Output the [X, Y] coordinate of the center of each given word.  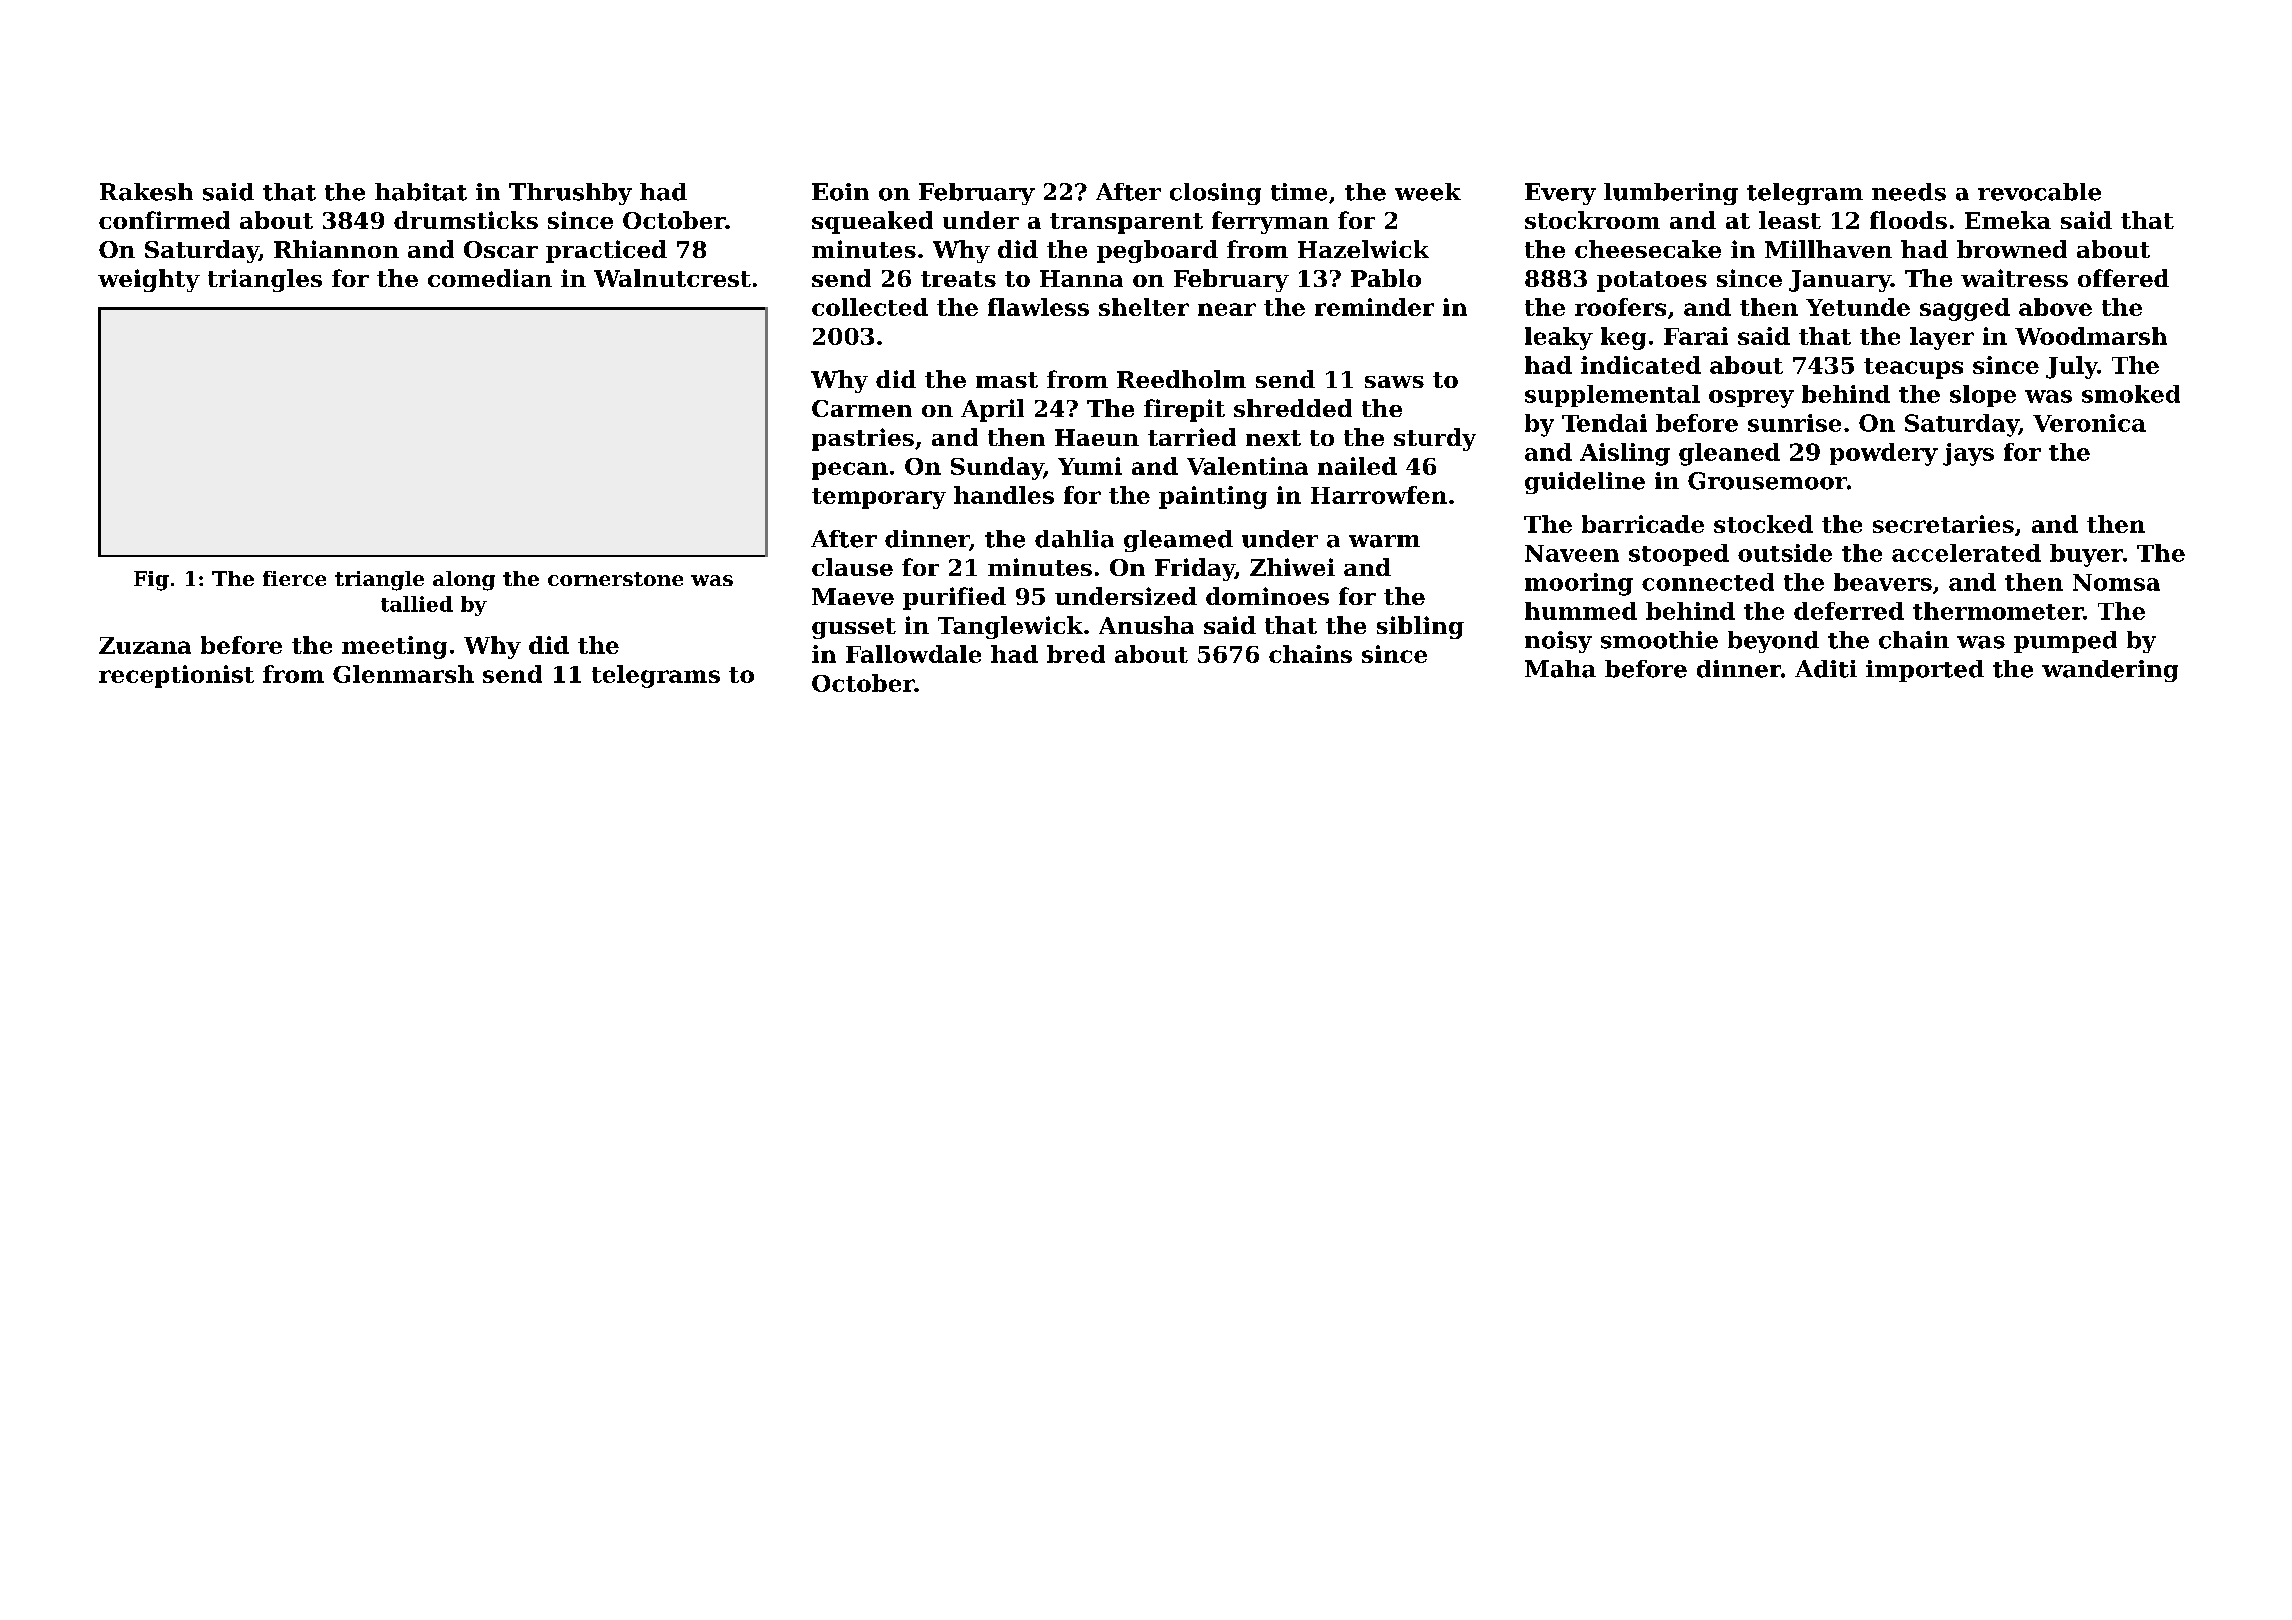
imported [1925, 671]
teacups [1913, 368]
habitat [421, 192]
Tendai [1604, 423]
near [1227, 309]
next [1273, 438]
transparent [1126, 223]
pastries [863, 439]
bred [1076, 654]
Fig [151, 581]
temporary [879, 498]
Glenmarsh [403, 674]
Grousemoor [1767, 481]
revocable [2039, 192]
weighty [149, 280]
